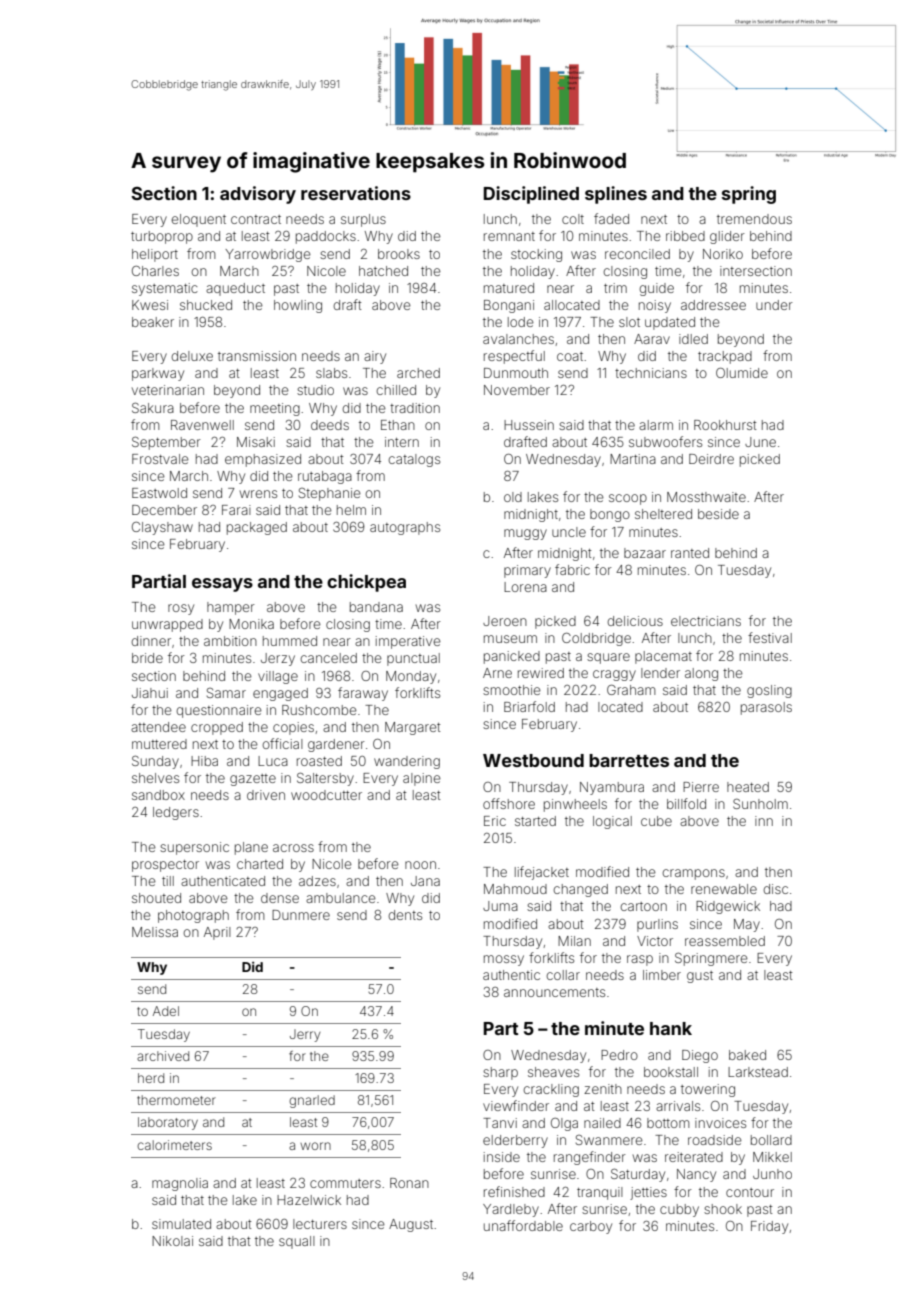  Describe the element at coordinates (153, 407) in the screenshot. I see `Sakura` at that location.
